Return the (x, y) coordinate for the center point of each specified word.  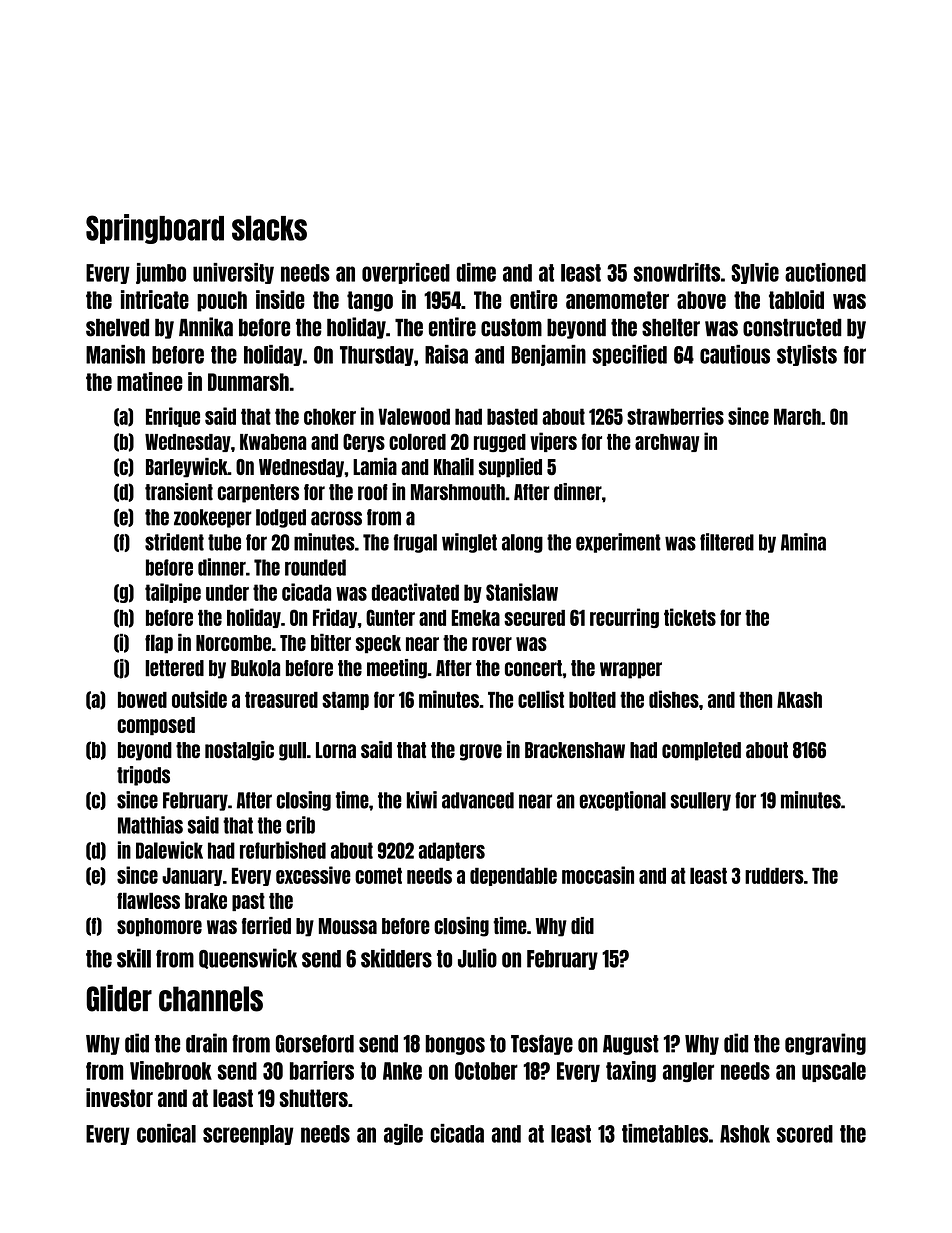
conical (166, 1133)
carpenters (258, 493)
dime (476, 272)
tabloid (796, 299)
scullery (700, 801)
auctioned (825, 272)
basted (512, 416)
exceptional (623, 801)
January (192, 876)
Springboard (155, 229)
